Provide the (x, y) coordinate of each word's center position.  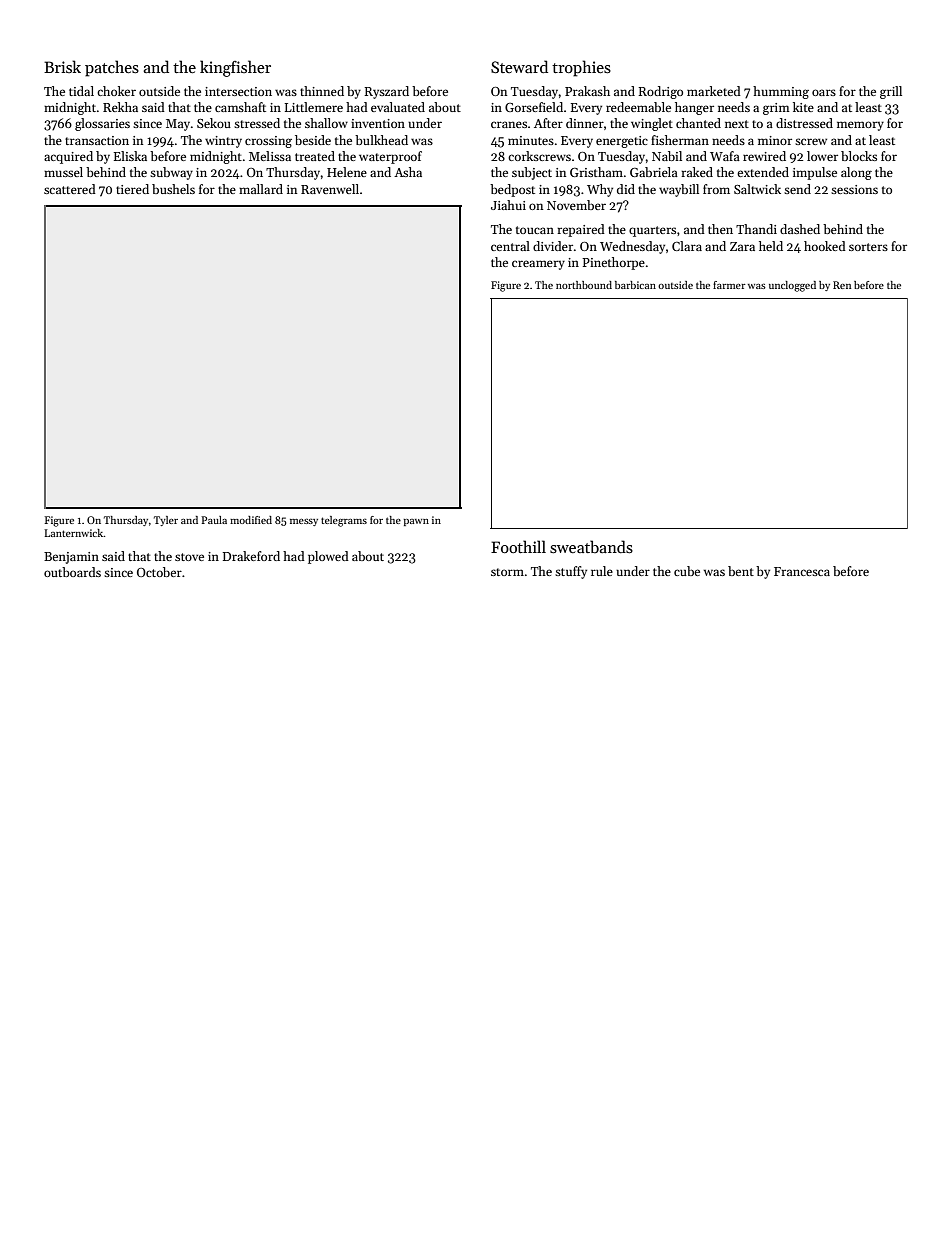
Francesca (802, 571)
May (178, 125)
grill (891, 92)
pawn (416, 522)
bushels (173, 189)
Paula (214, 520)
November (576, 205)
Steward (519, 67)
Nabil (667, 156)
